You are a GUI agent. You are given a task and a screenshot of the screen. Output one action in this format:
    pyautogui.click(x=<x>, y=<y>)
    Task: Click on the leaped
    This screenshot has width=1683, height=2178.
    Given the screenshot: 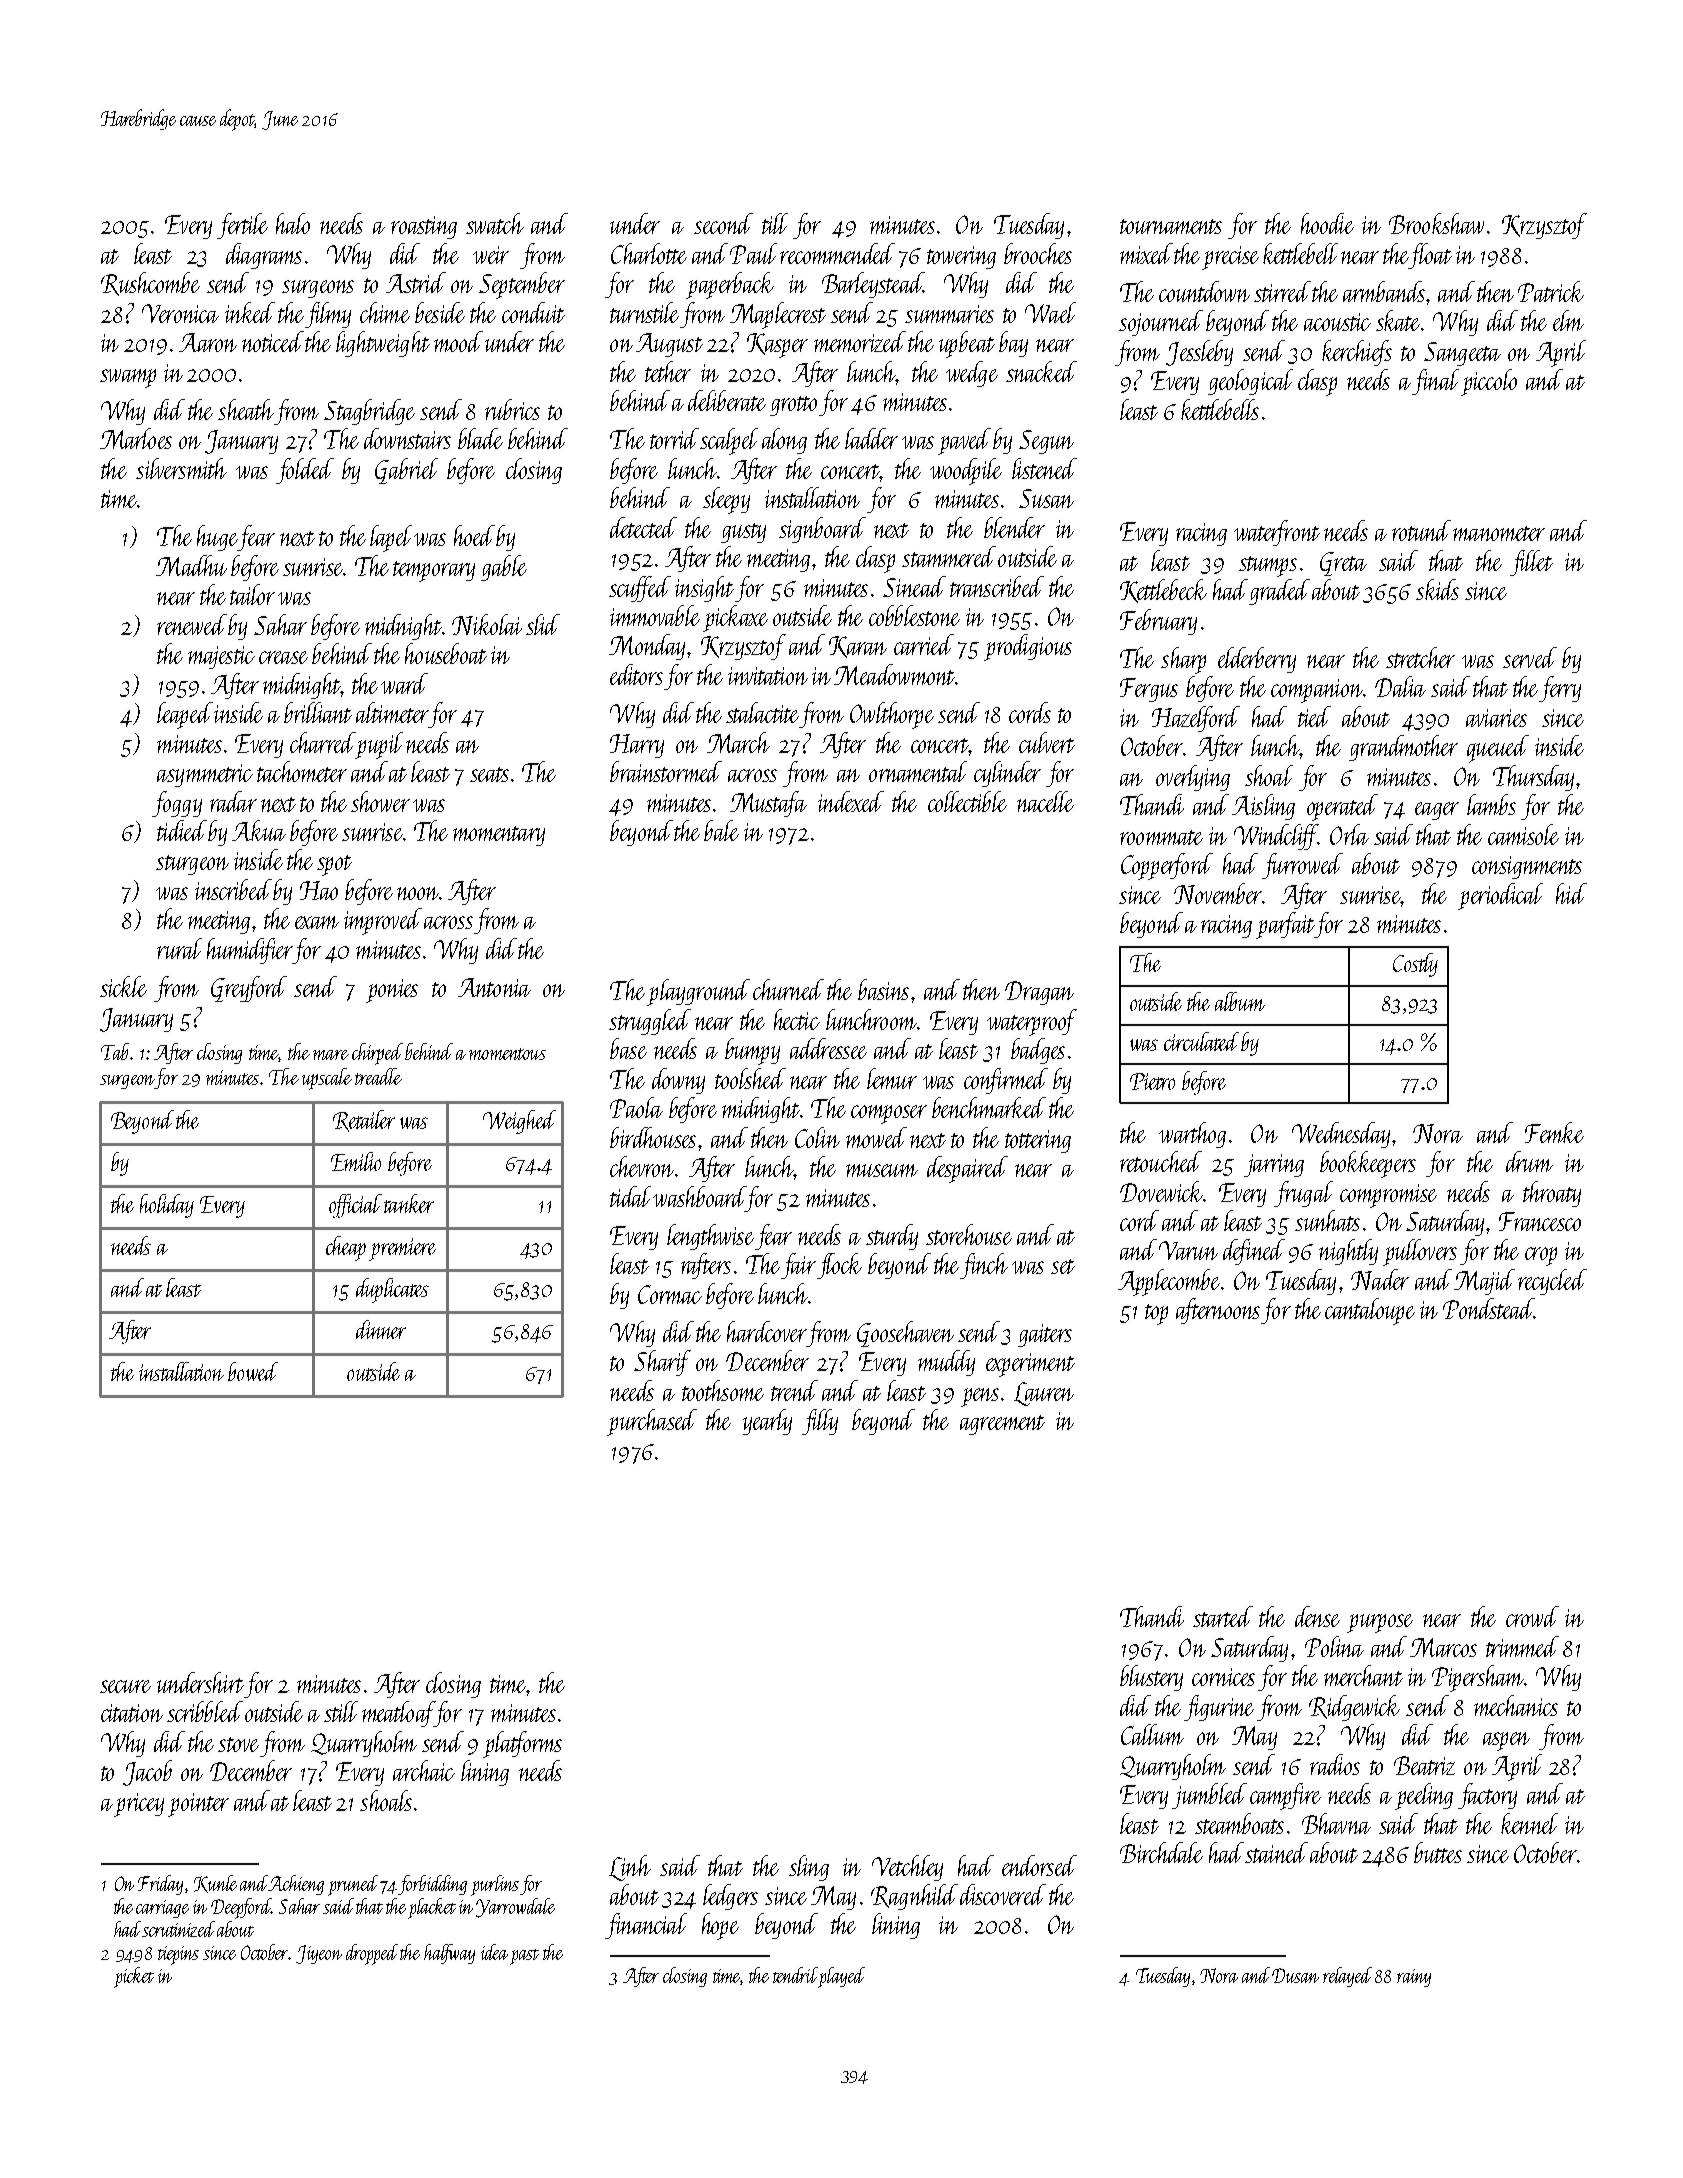 What is the action you would take?
    pyautogui.click(x=185, y=715)
